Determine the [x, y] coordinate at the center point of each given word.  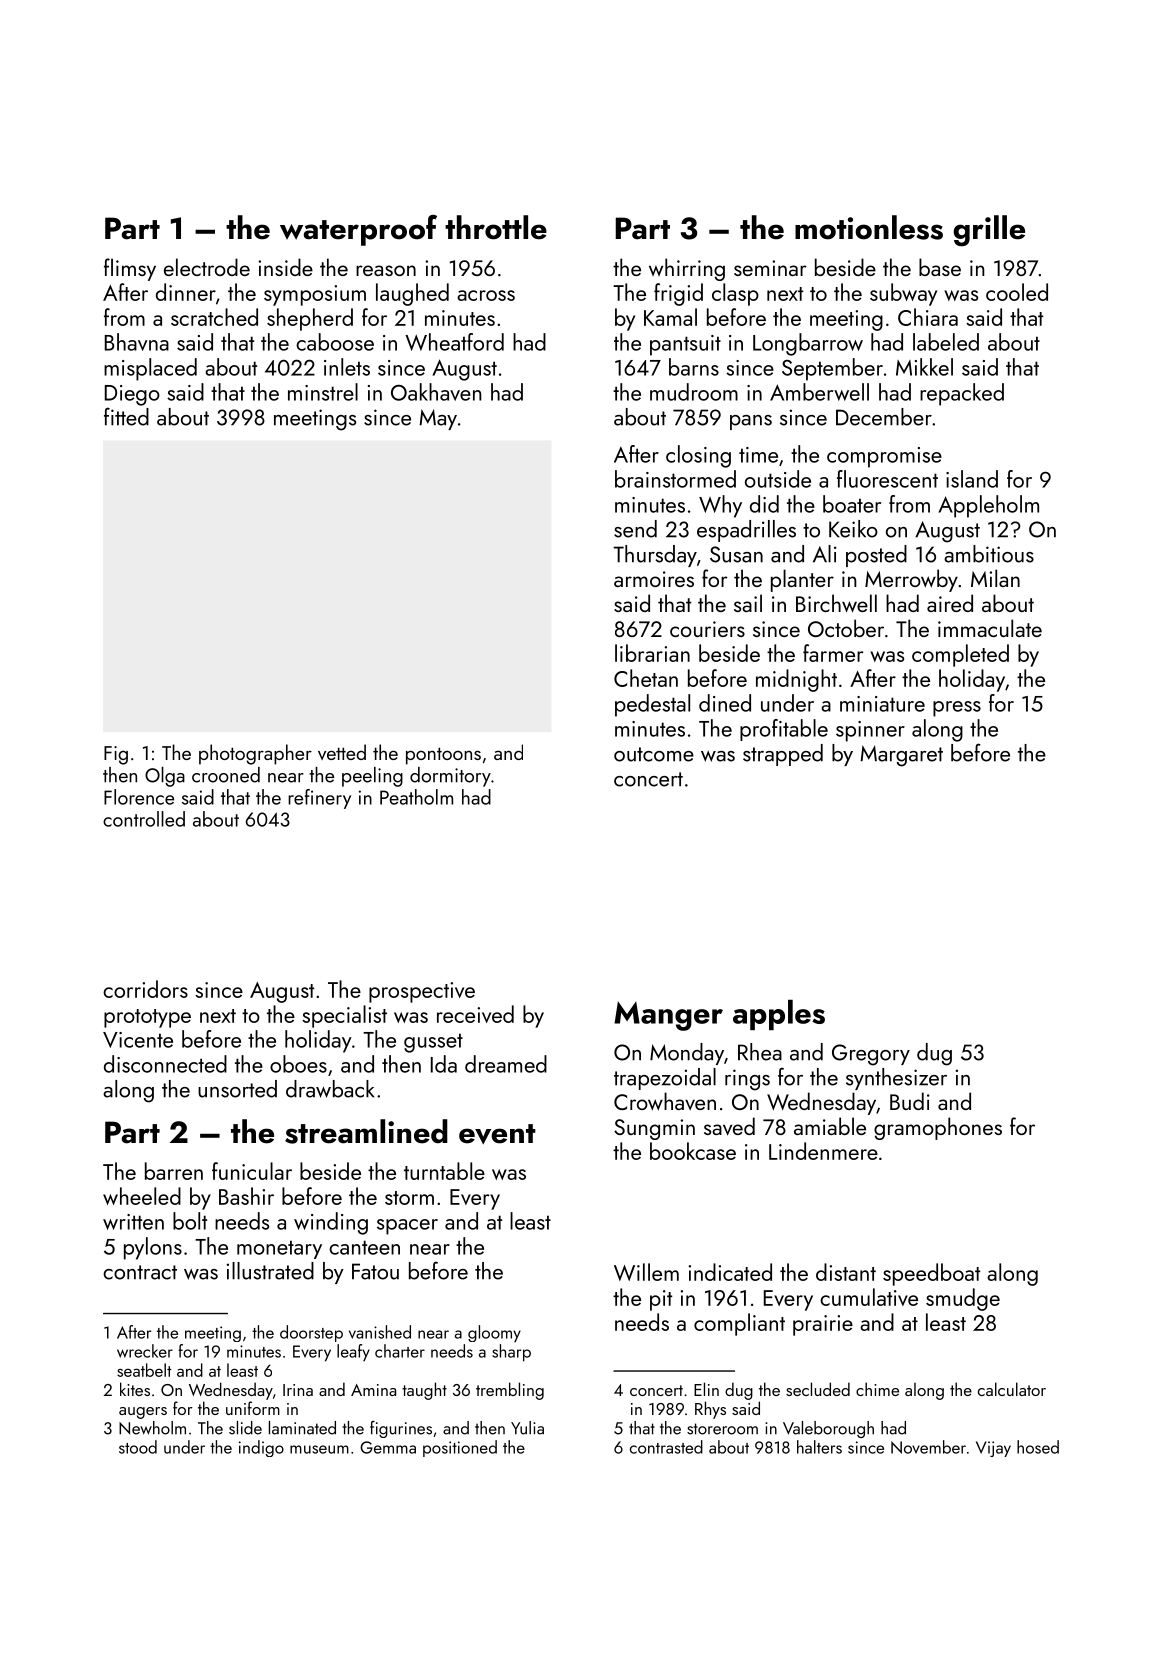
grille [989, 231]
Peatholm [416, 797]
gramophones [938, 1128]
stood [138, 1447]
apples [779, 1014]
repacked [962, 394]
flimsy [130, 269]
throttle [496, 227]
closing [698, 456]
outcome [654, 754]
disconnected [165, 1064]
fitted [126, 416]
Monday [687, 1054]
